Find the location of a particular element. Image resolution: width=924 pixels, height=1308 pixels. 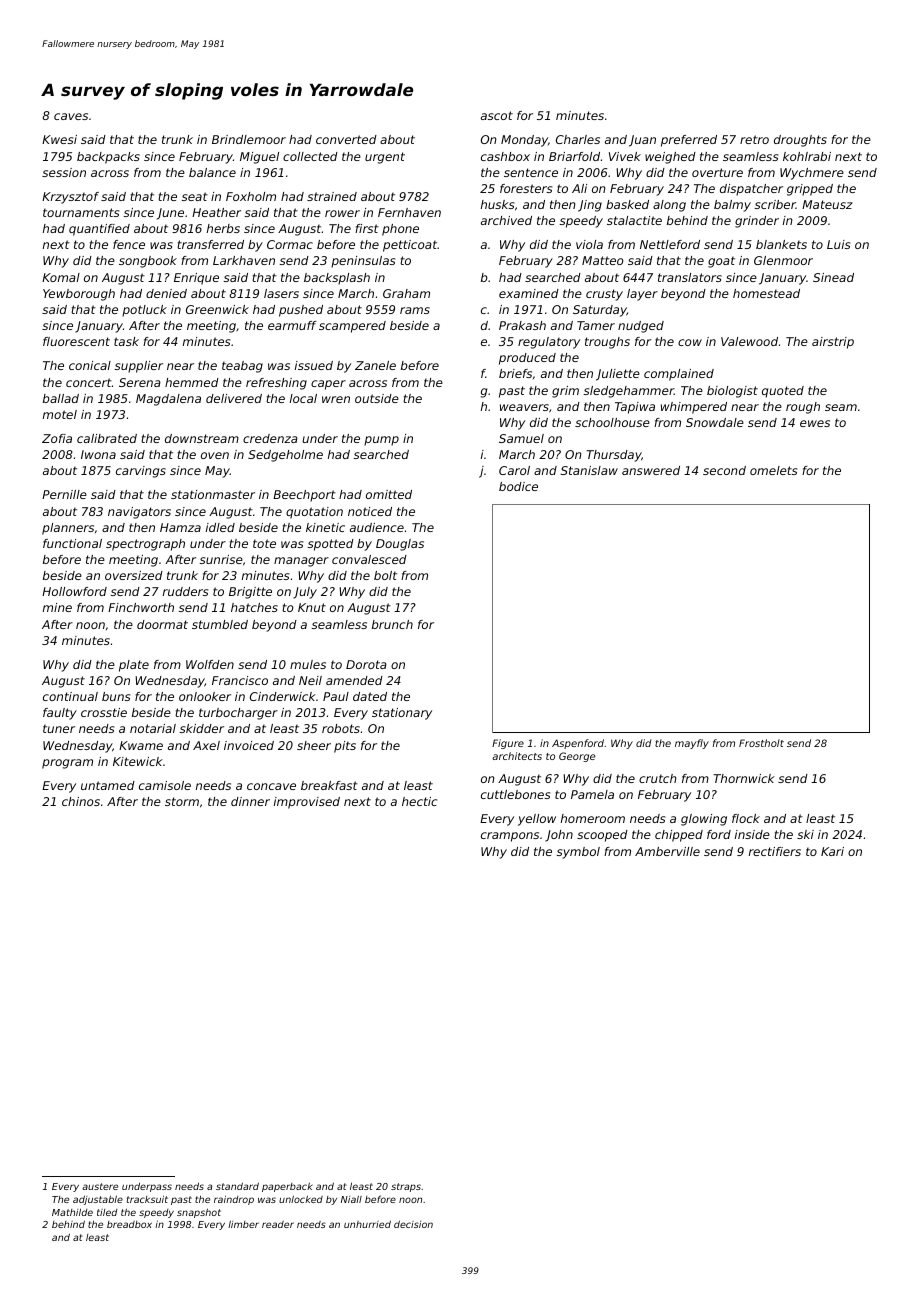

plate is located at coordinates (134, 666).
